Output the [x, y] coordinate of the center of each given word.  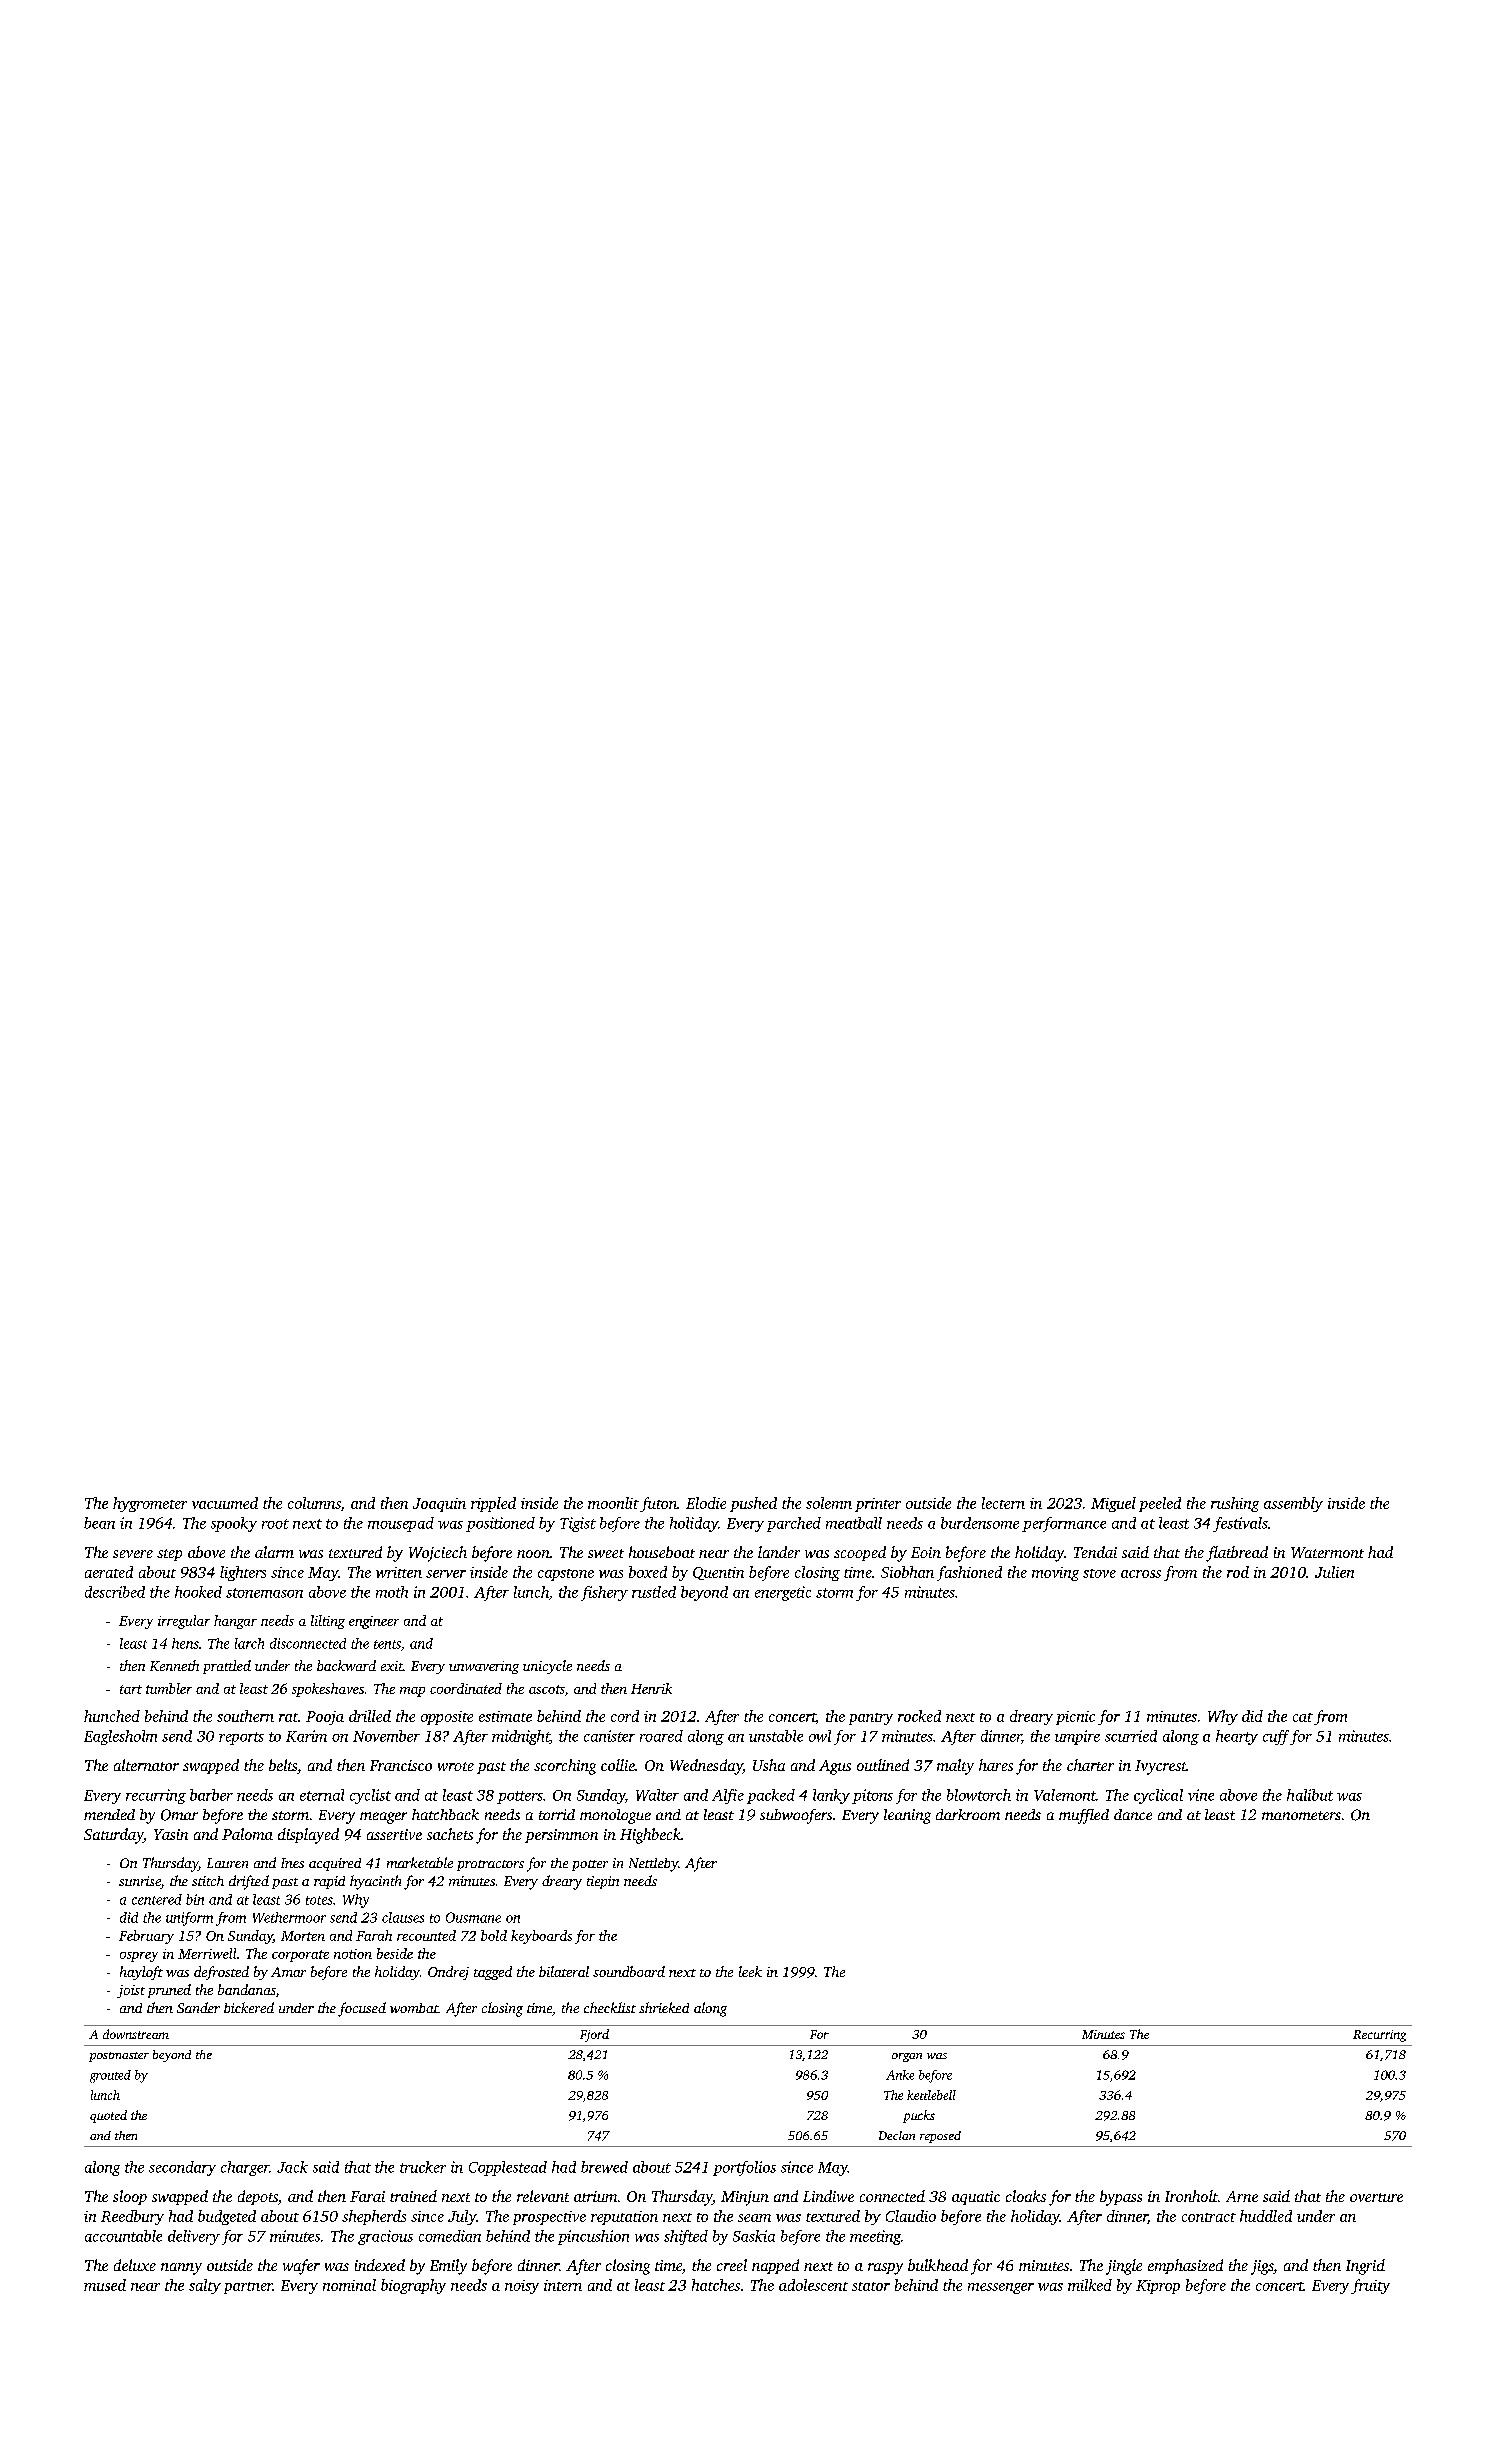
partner [248, 2288]
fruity [1370, 2286]
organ [907, 2057]
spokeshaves [328, 1690]
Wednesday [706, 1767]
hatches [716, 2285]
